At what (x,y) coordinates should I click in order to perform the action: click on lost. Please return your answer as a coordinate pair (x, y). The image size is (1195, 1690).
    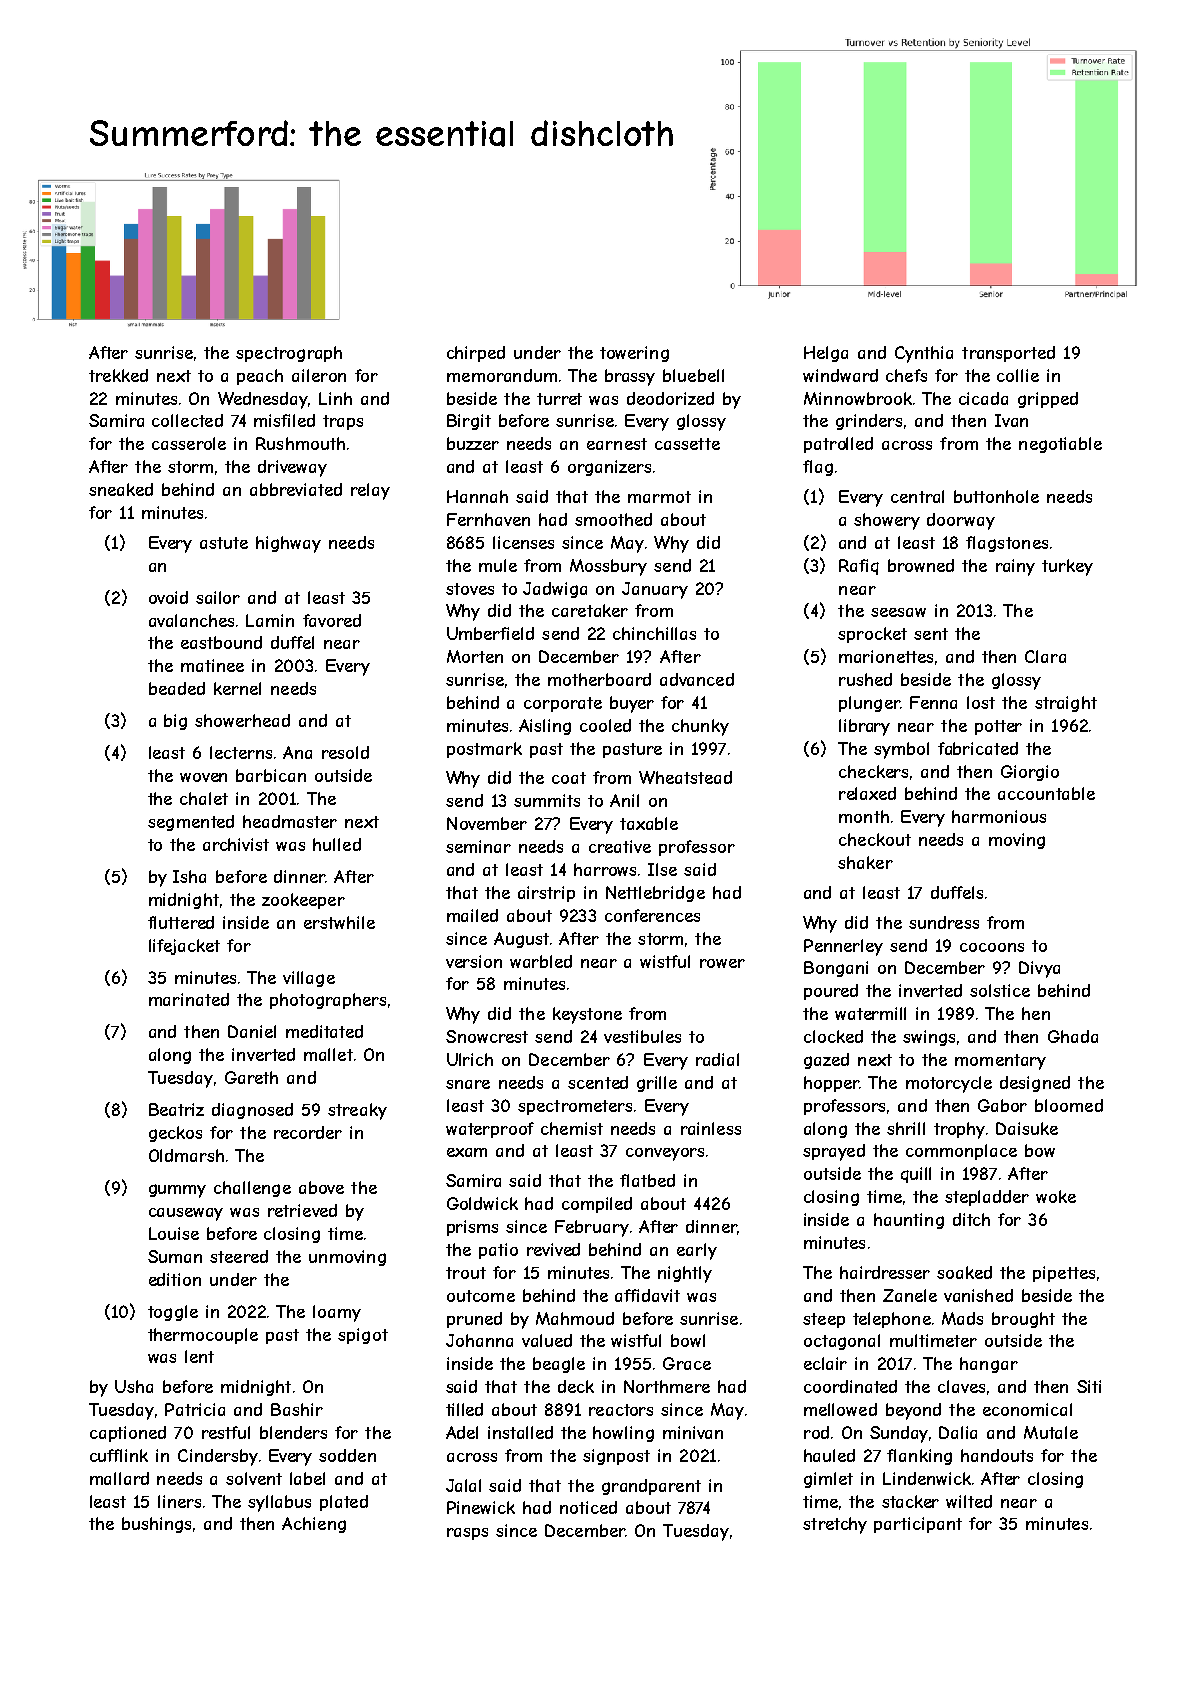
    Looking at the image, I should click on (981, 702).
